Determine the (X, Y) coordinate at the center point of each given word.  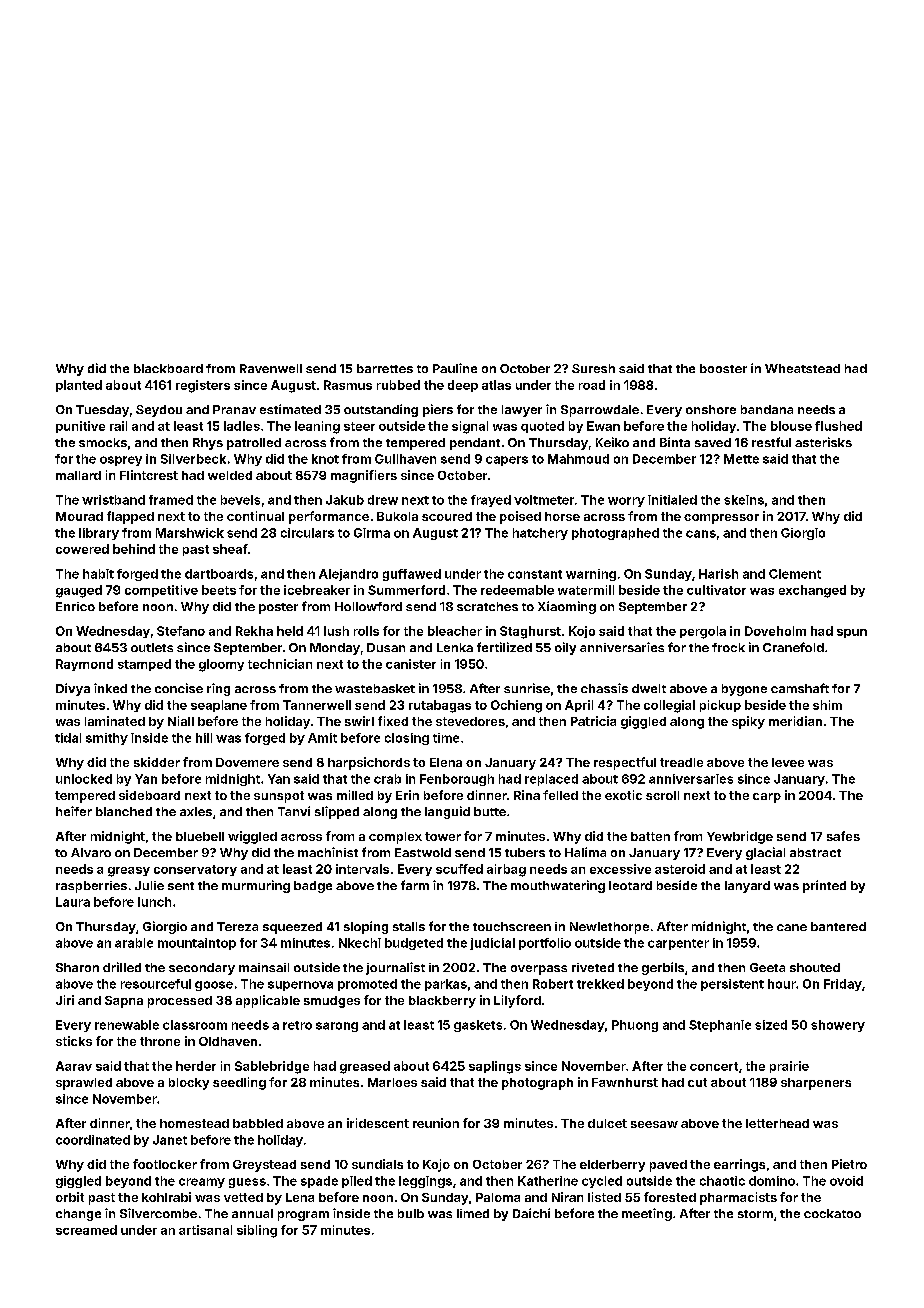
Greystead (264, 1166)
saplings (495, 1067)
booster (723, 368)
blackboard (168, 368)
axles (196, 811)
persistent (732, 985)
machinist (328, 852)
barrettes (385, 368)
